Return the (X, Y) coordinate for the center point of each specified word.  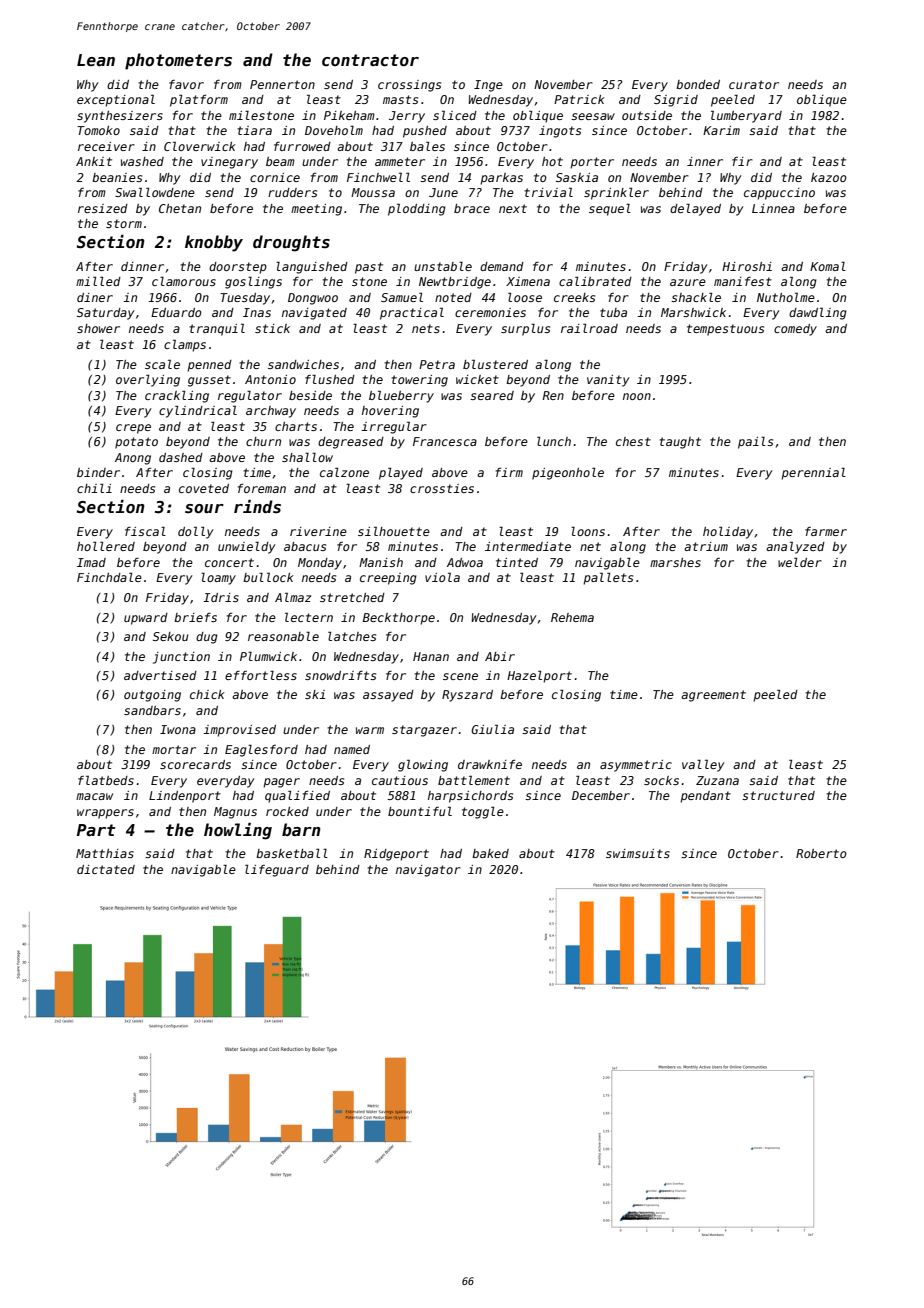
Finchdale (109, 577)
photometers (178, 61)
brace (472, 208)
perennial (813, 474)
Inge (488, 86)
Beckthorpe (399, 619)
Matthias (105, 853)
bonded (698, 84)
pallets (608, 578)
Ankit (94, 161)
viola (442, 577)
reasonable (283, 636)
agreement (713, 696)
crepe (133, 429)
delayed (695, 210)
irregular (394, 427)
